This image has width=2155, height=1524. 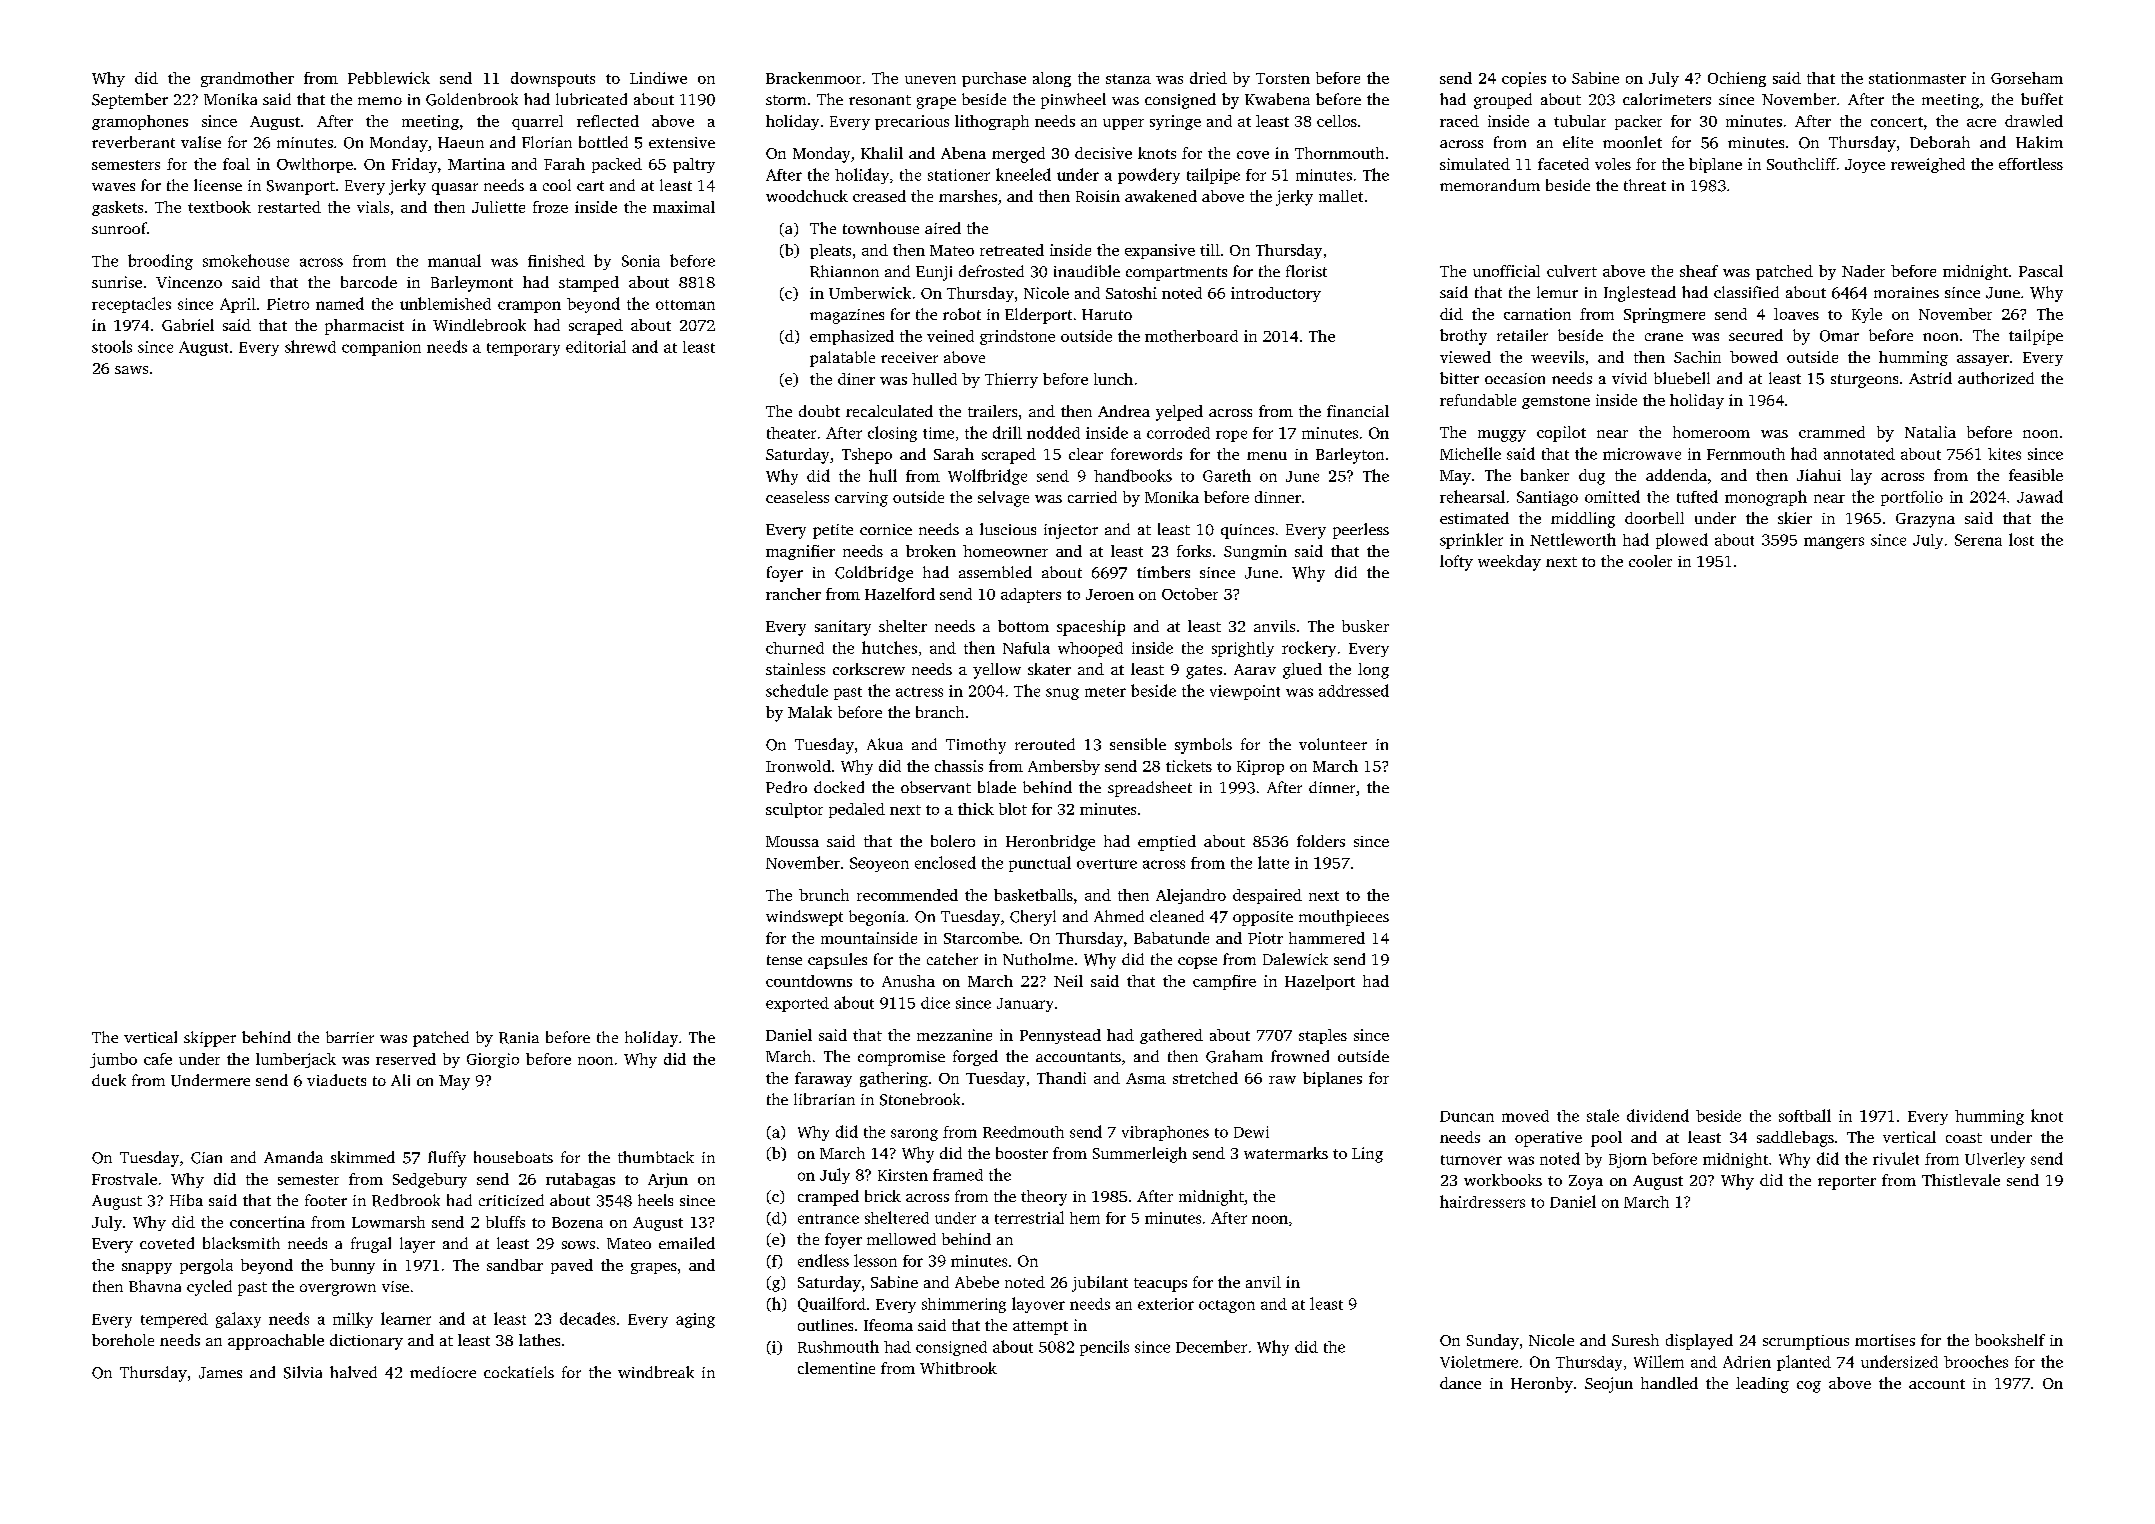 I want to click on Gorseham, so click(x=2027, y=78).
